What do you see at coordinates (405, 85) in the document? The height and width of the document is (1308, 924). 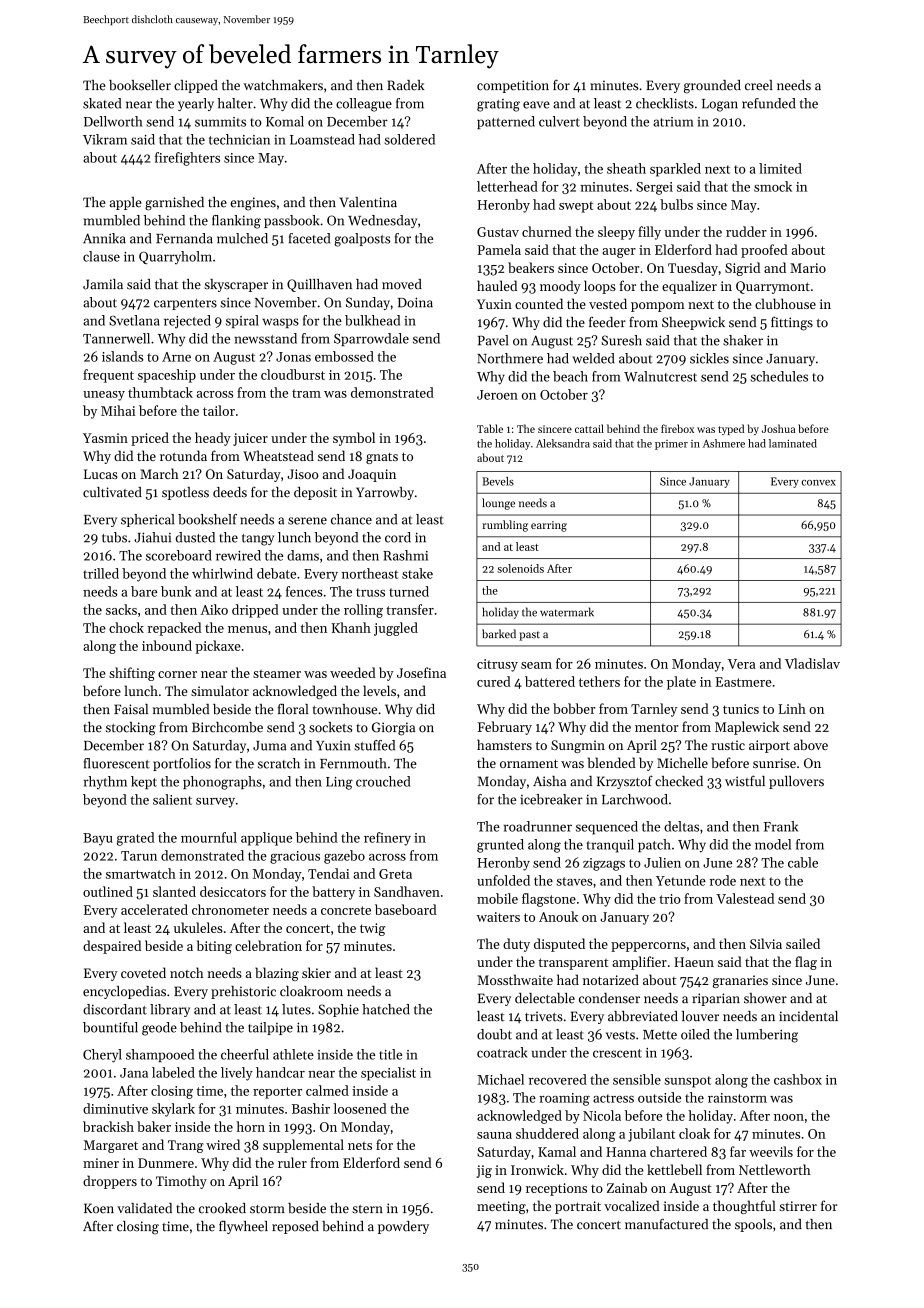 I see `Radek` at bounding box center [405, 85].
